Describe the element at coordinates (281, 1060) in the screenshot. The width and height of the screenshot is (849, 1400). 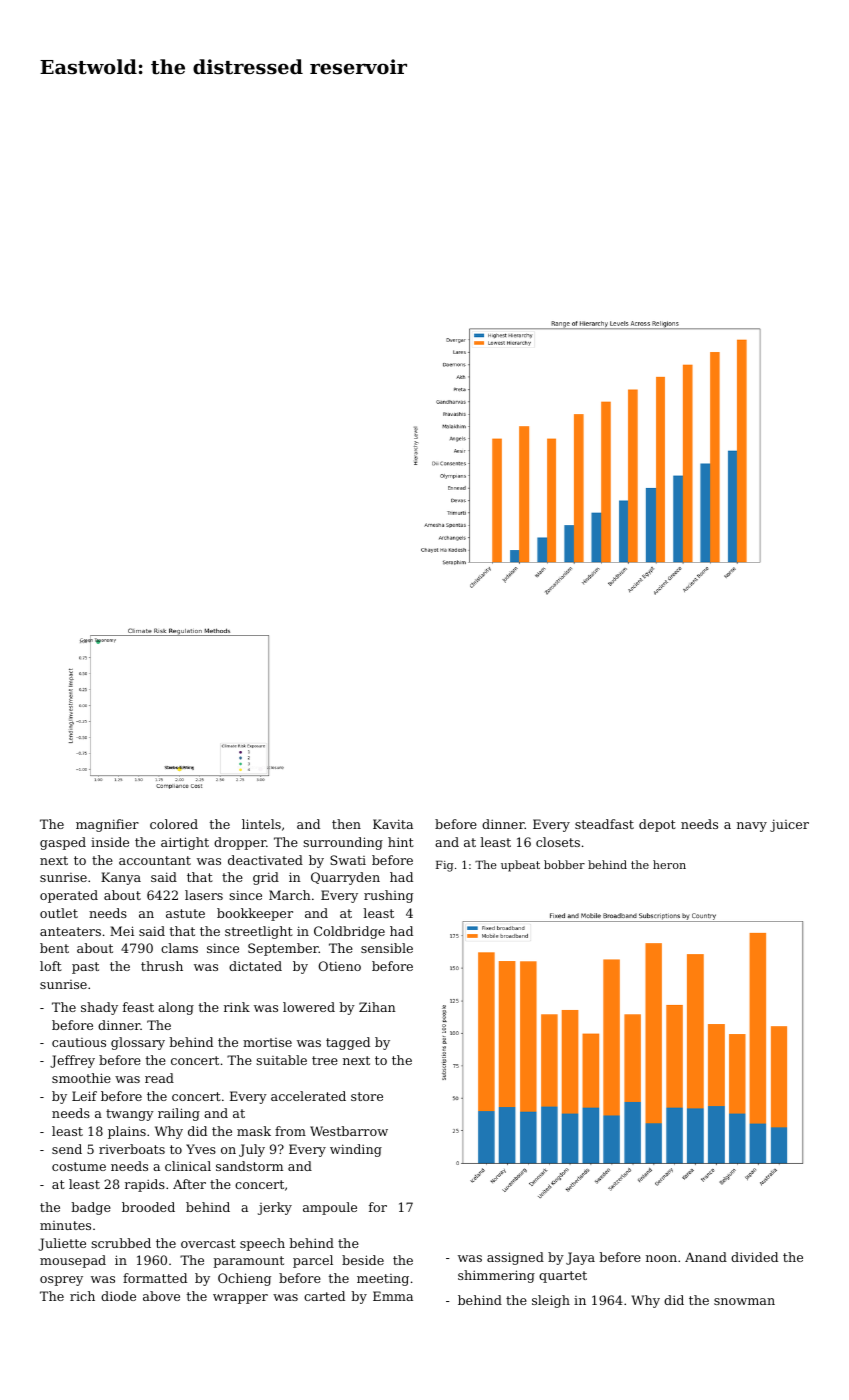
I see `suitable` at that location.
